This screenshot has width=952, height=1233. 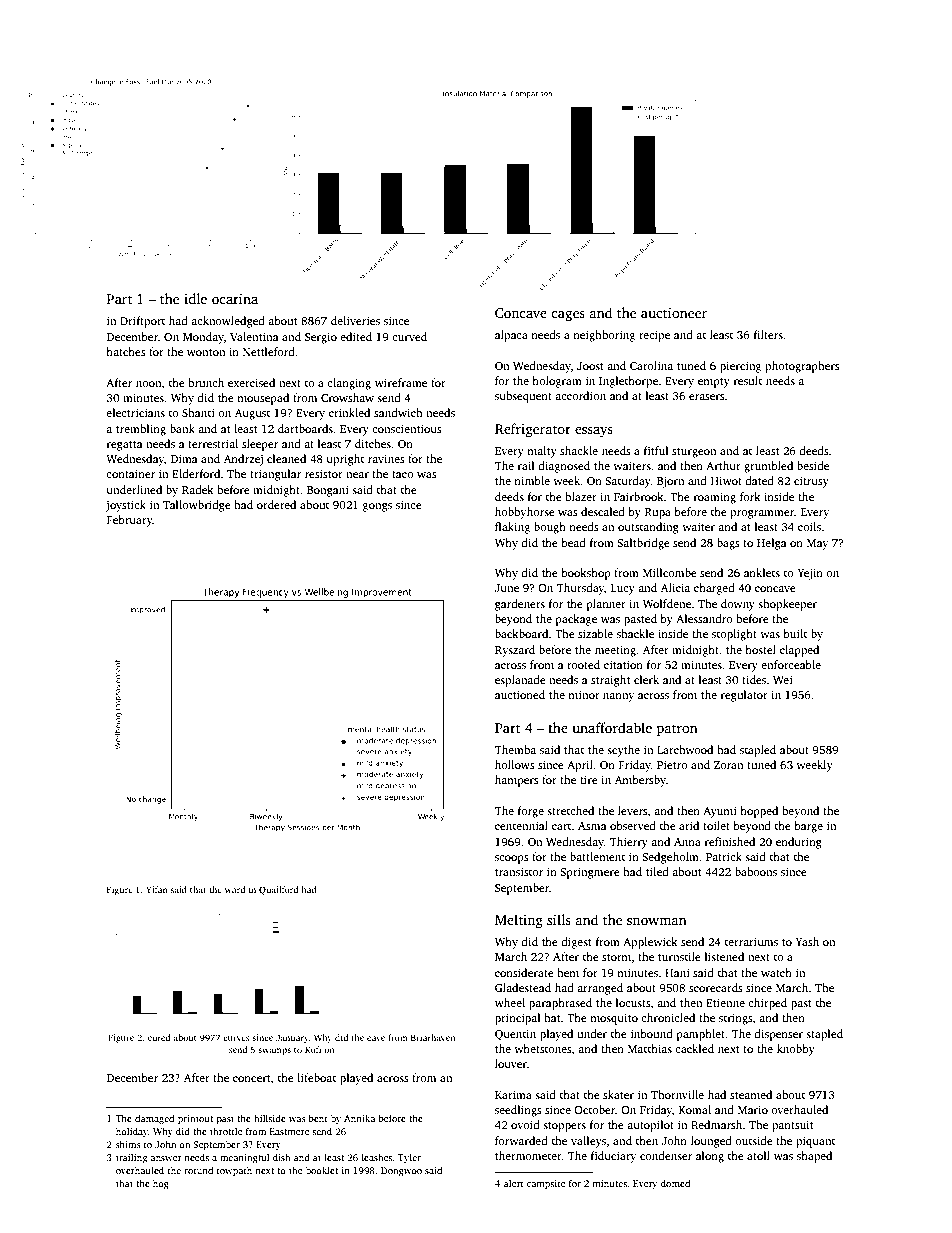 What do you see at coordinates (810, 574) in the screenshot?
I see `Yejin` at bounding box center [810, 574].
